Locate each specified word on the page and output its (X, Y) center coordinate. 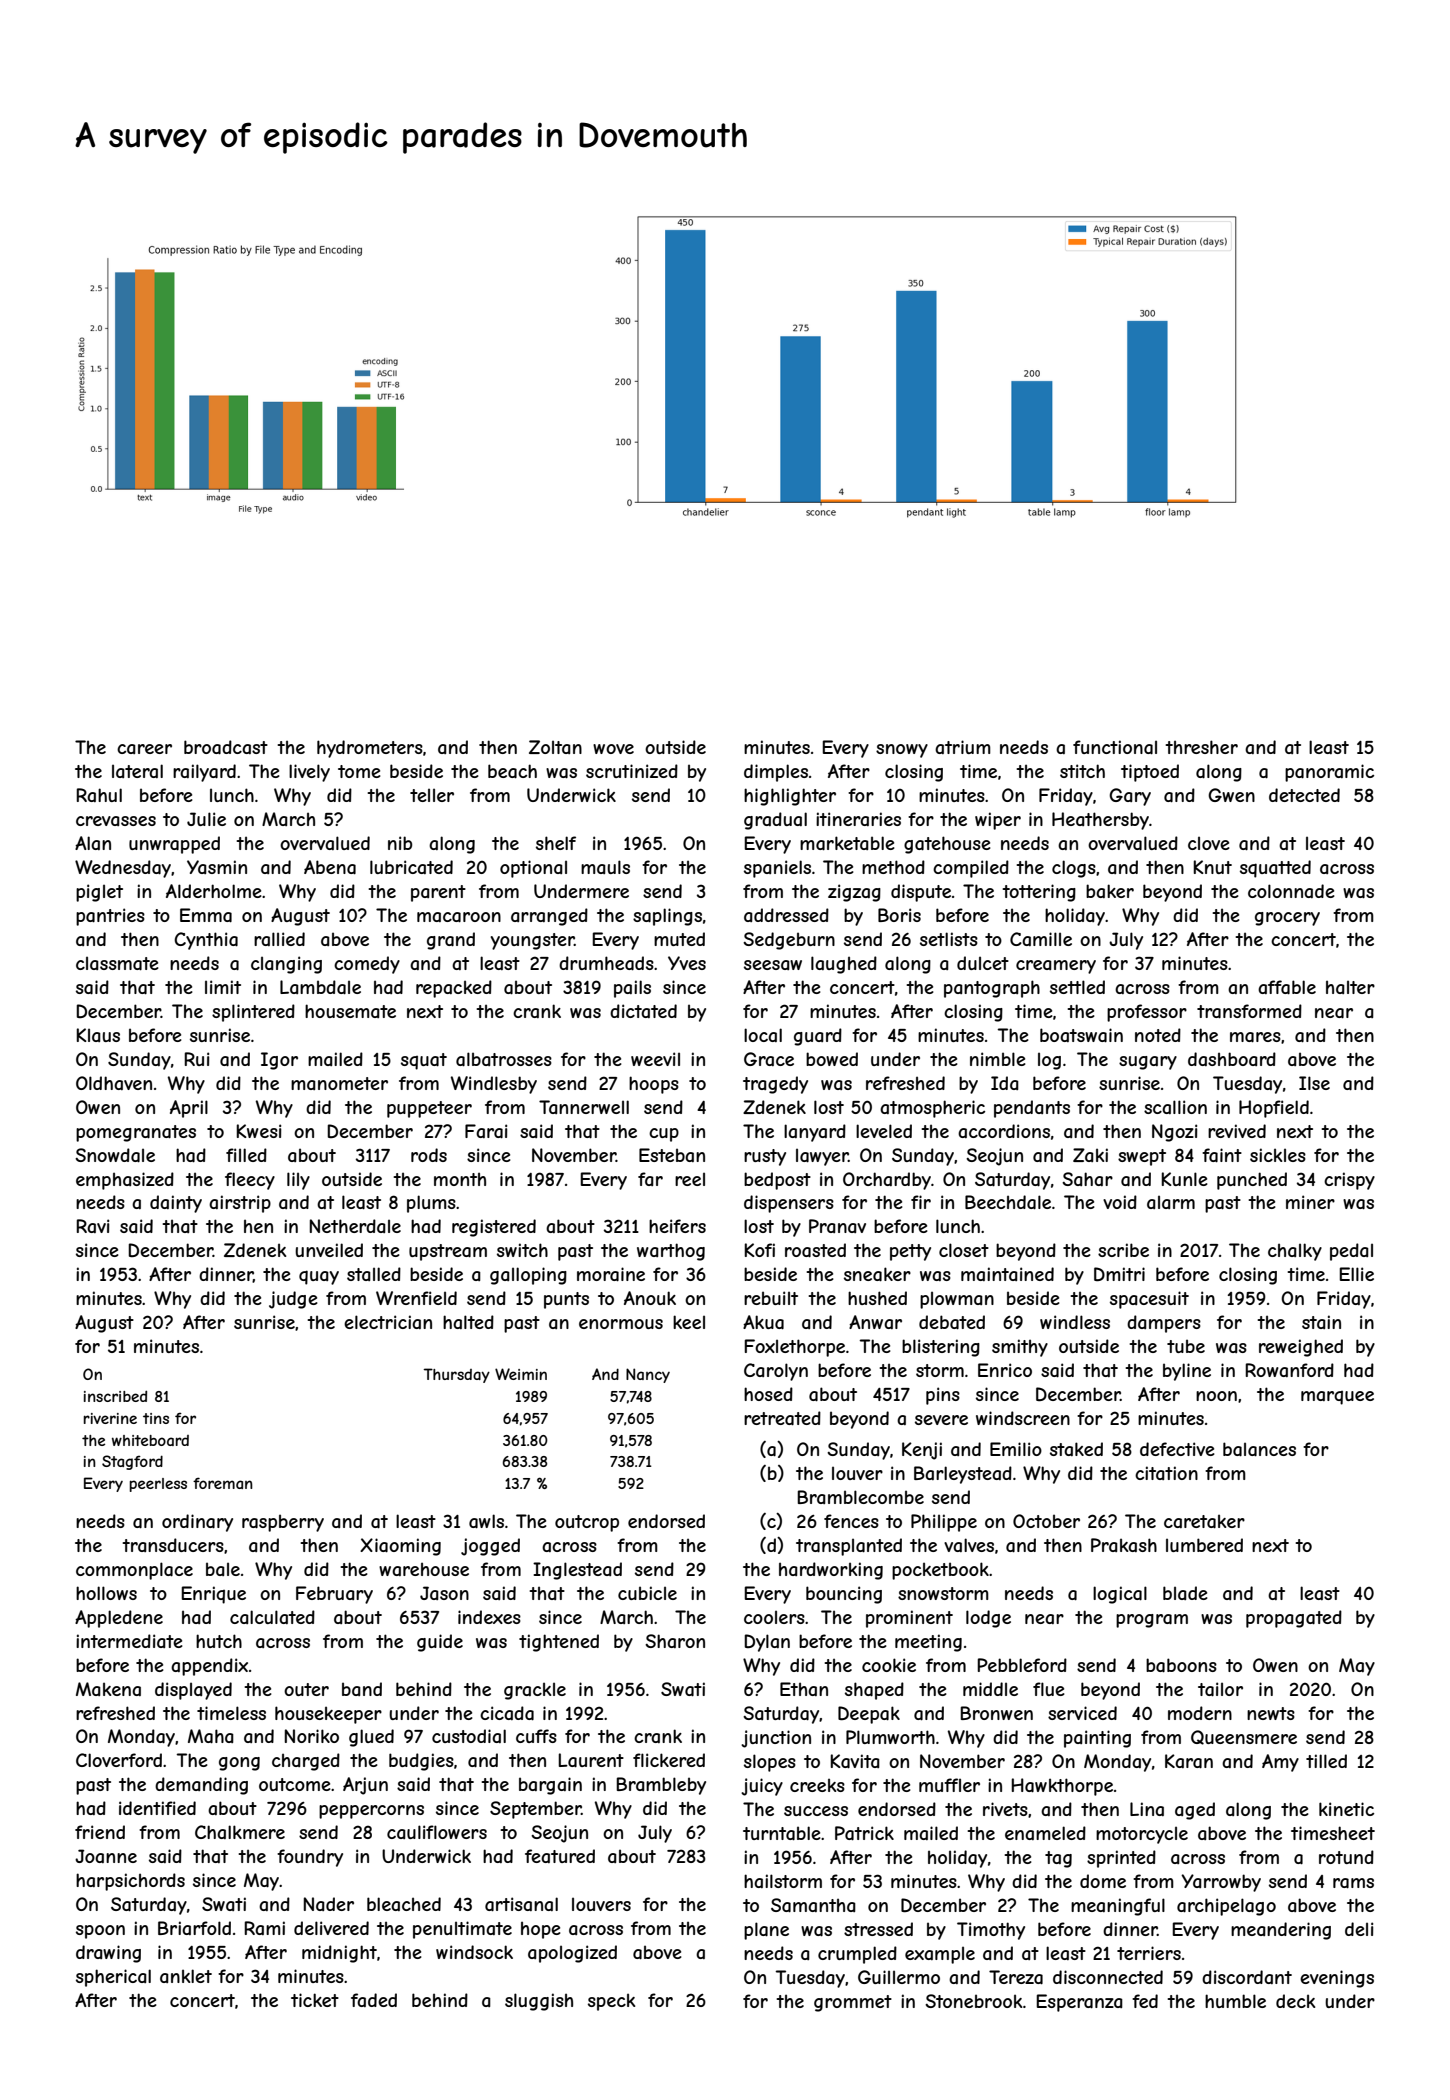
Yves (687, 963)
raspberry (283, 1523)
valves (969, 1545)
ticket (315, 2000)
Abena (330, 867)
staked (1076, 1449)
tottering (1039, 893)
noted (1158, 1035)
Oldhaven (114, 1083)
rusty (765, 1157)
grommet (853, 2003)
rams (1353, 1883)
